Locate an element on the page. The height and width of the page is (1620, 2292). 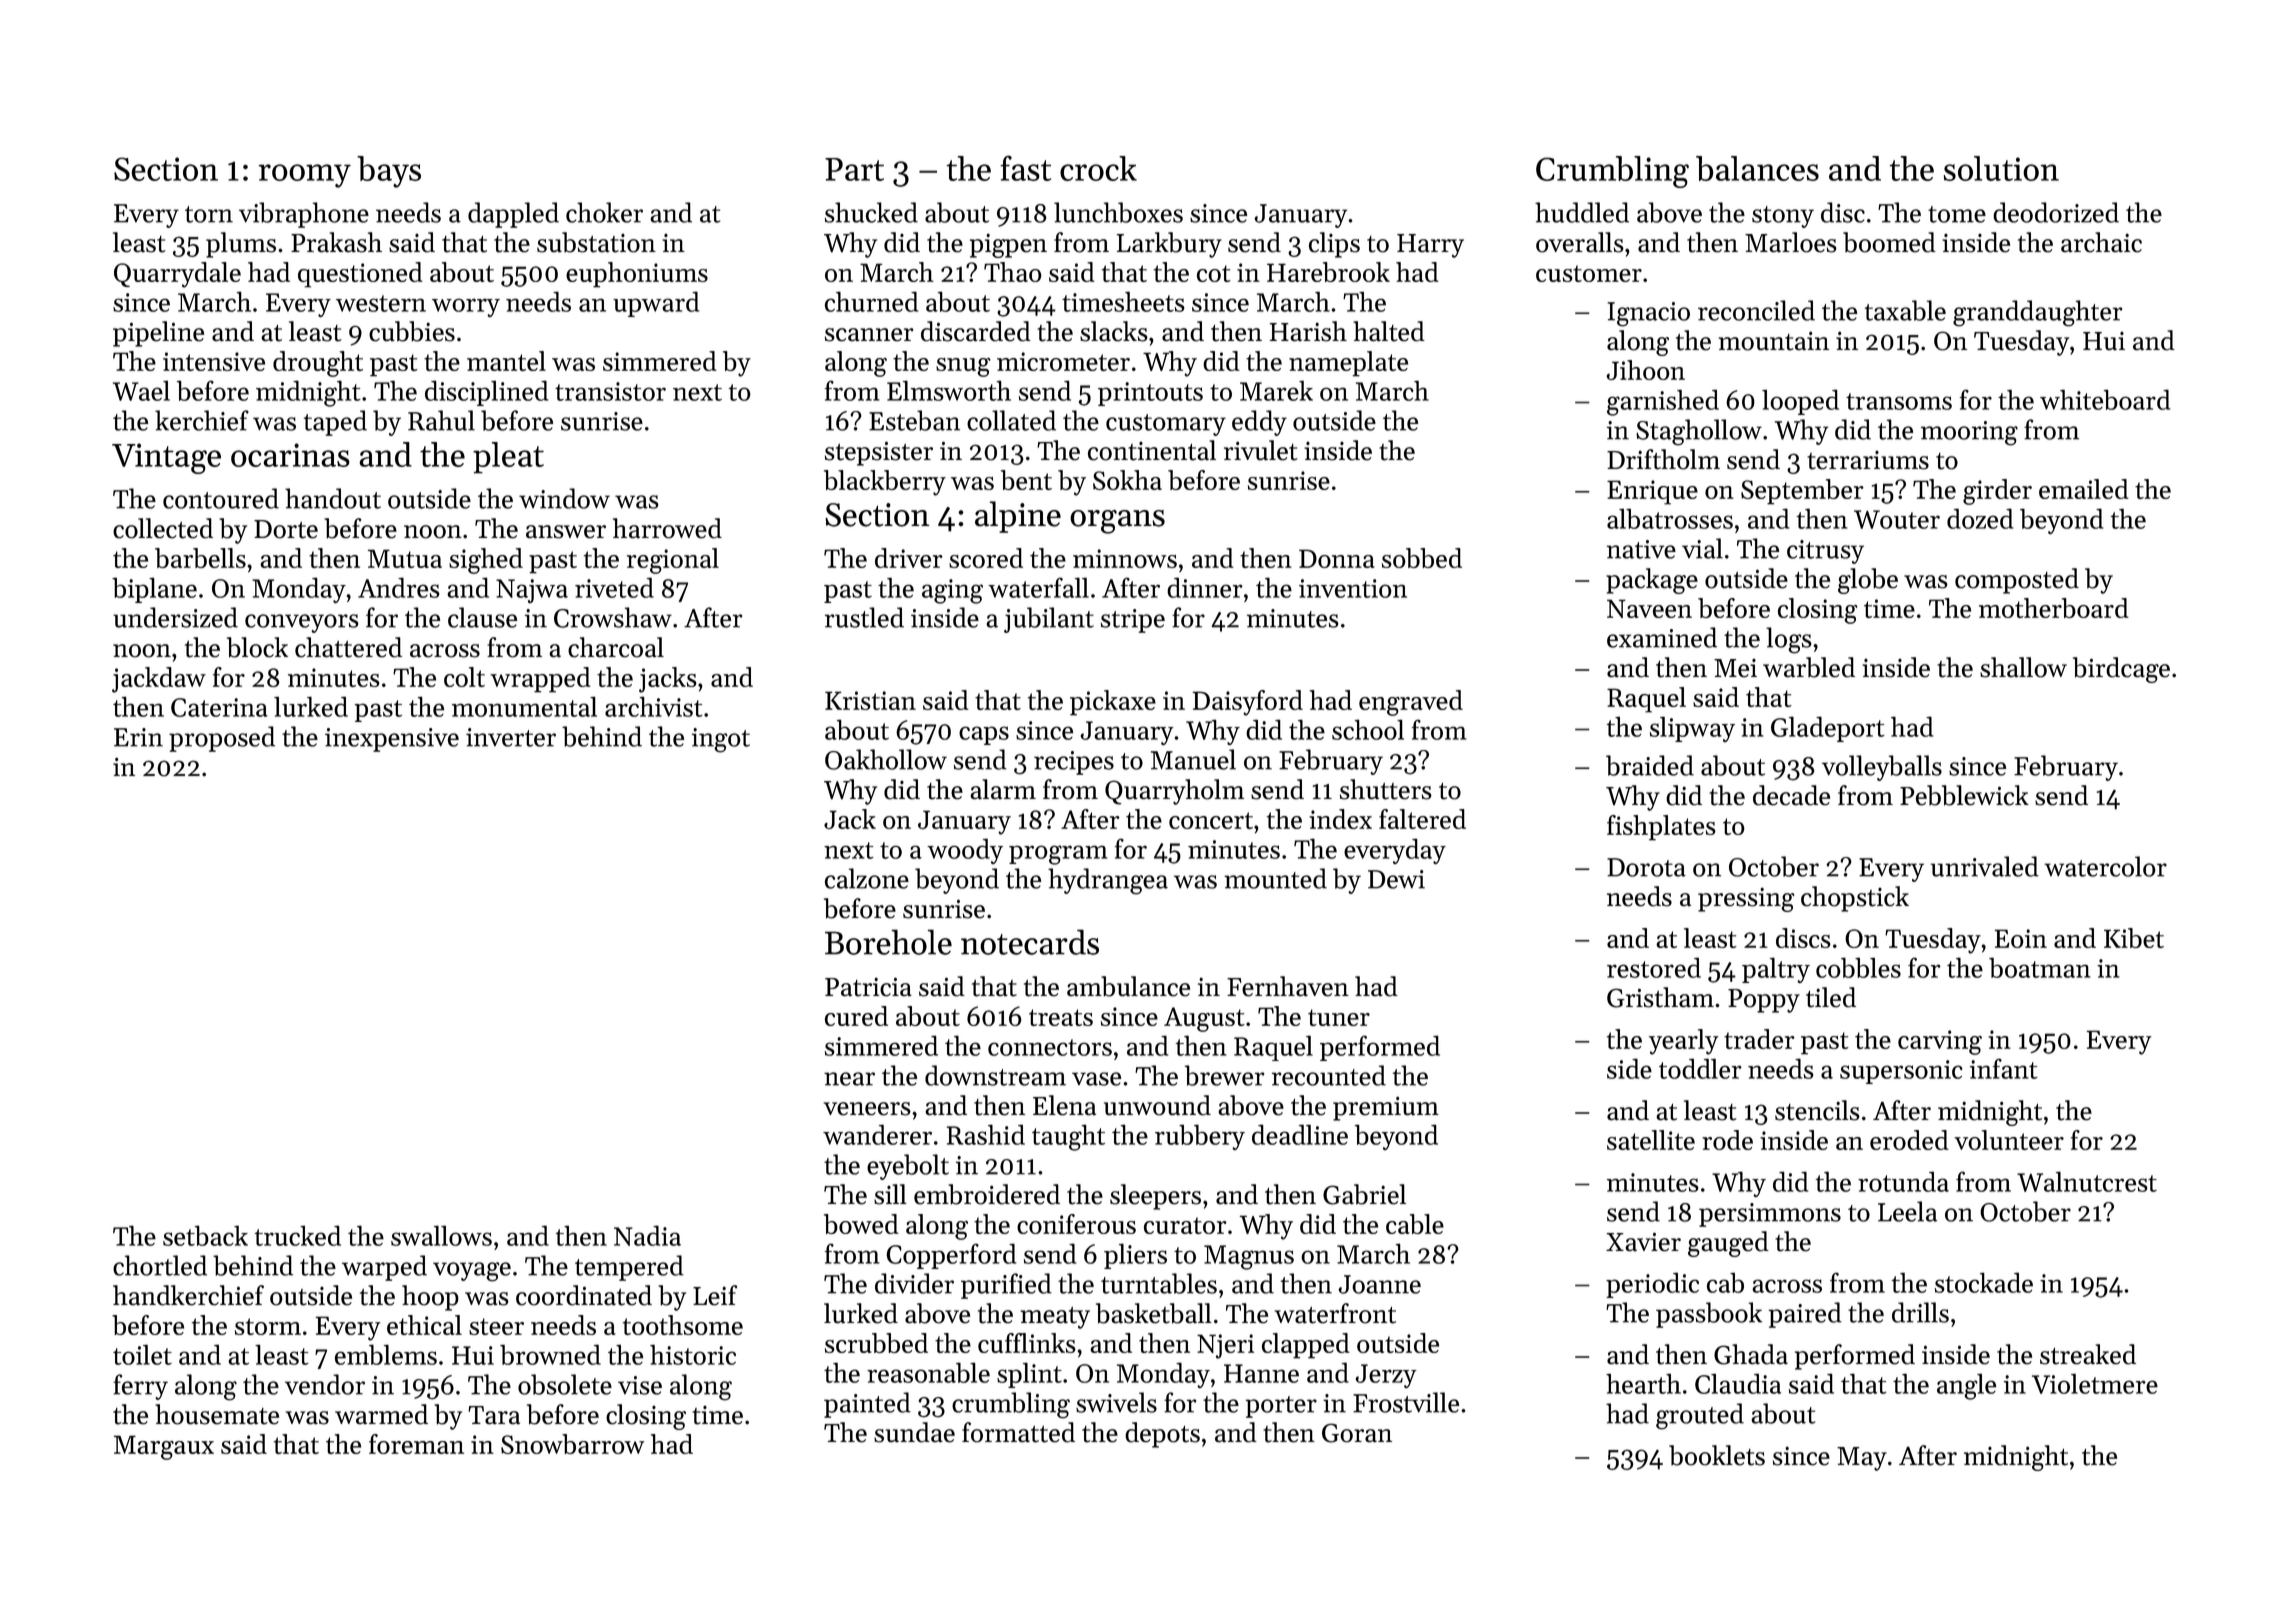
inexpensive is located at coordinates (392, 740).
